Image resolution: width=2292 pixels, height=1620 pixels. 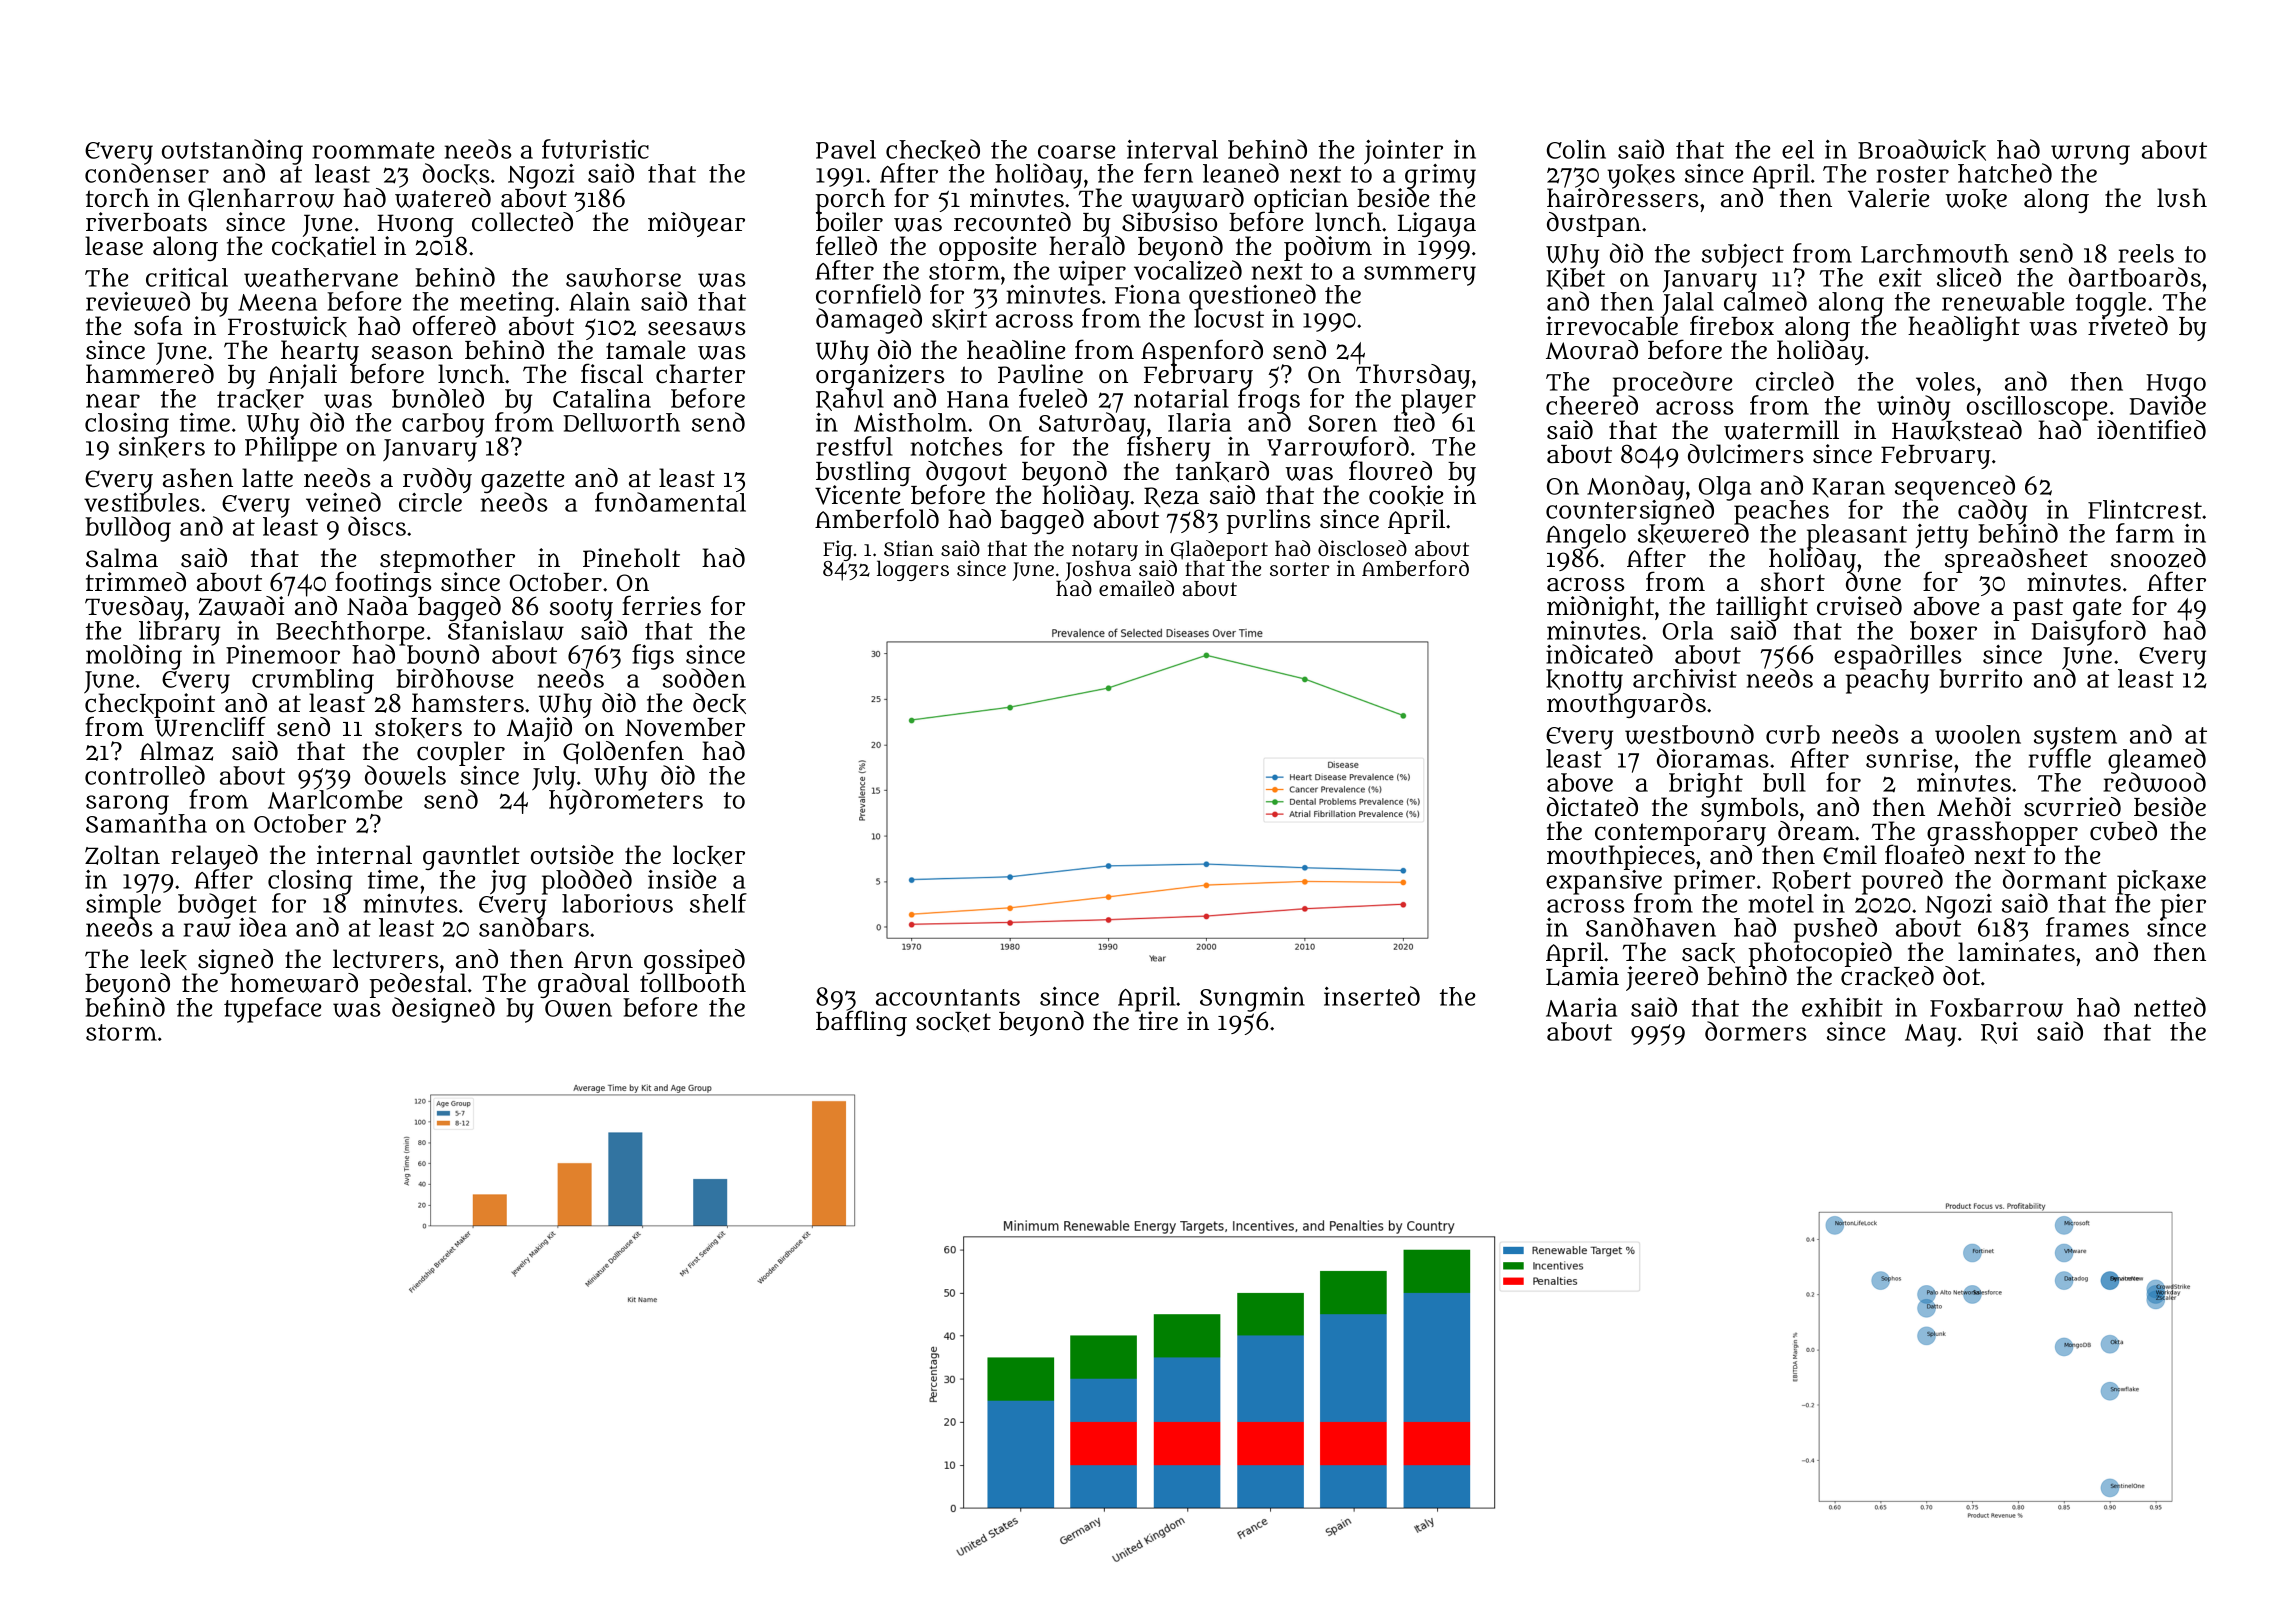 What do you see at coordinates (1957, 431) in the document?
I see `Hawkstead` at bounding box center [1957, 431].
